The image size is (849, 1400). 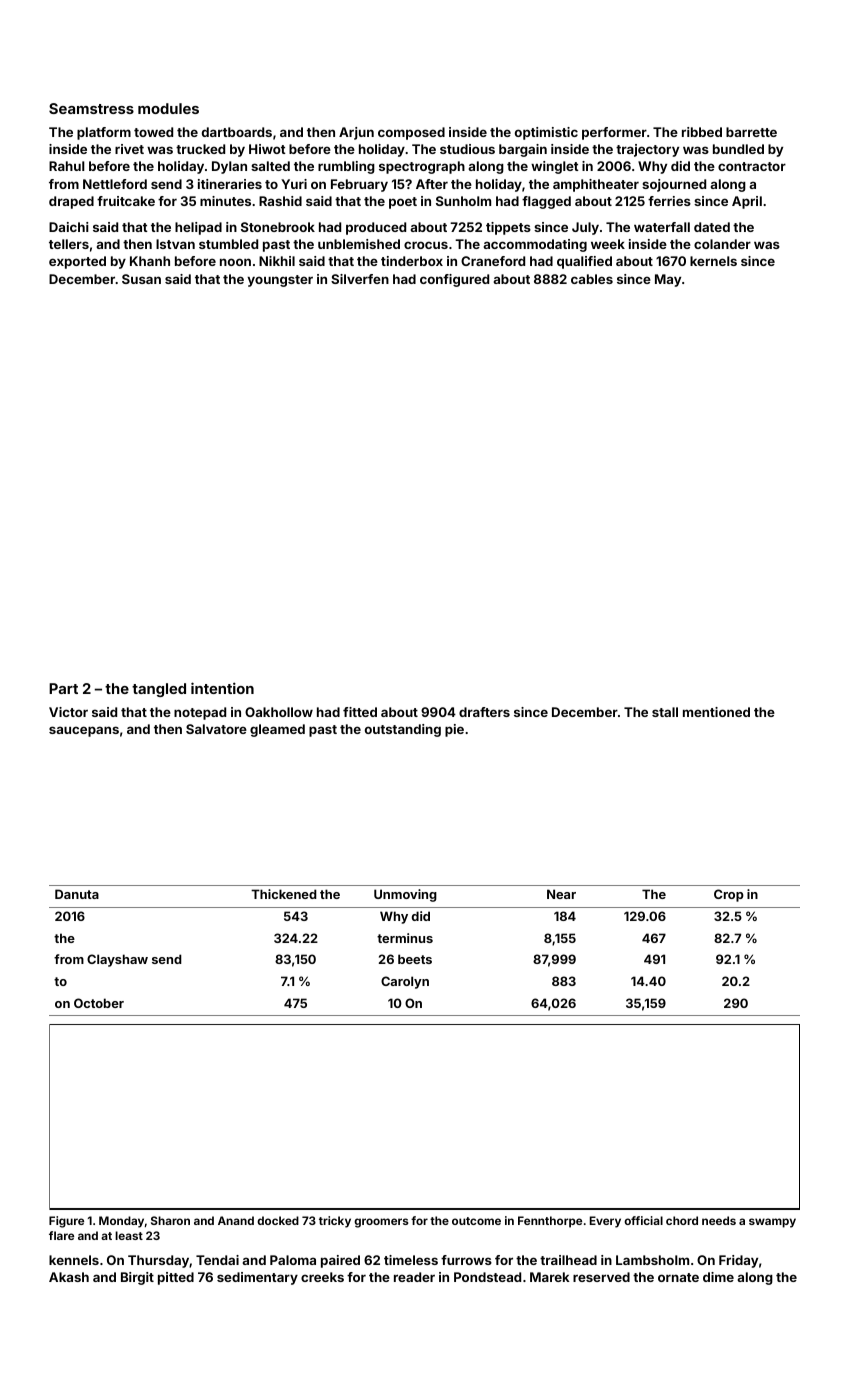 What do you see at coordinates (77, 262) in the screenshot?
I see `exported` at bounding box center [77, 262].
